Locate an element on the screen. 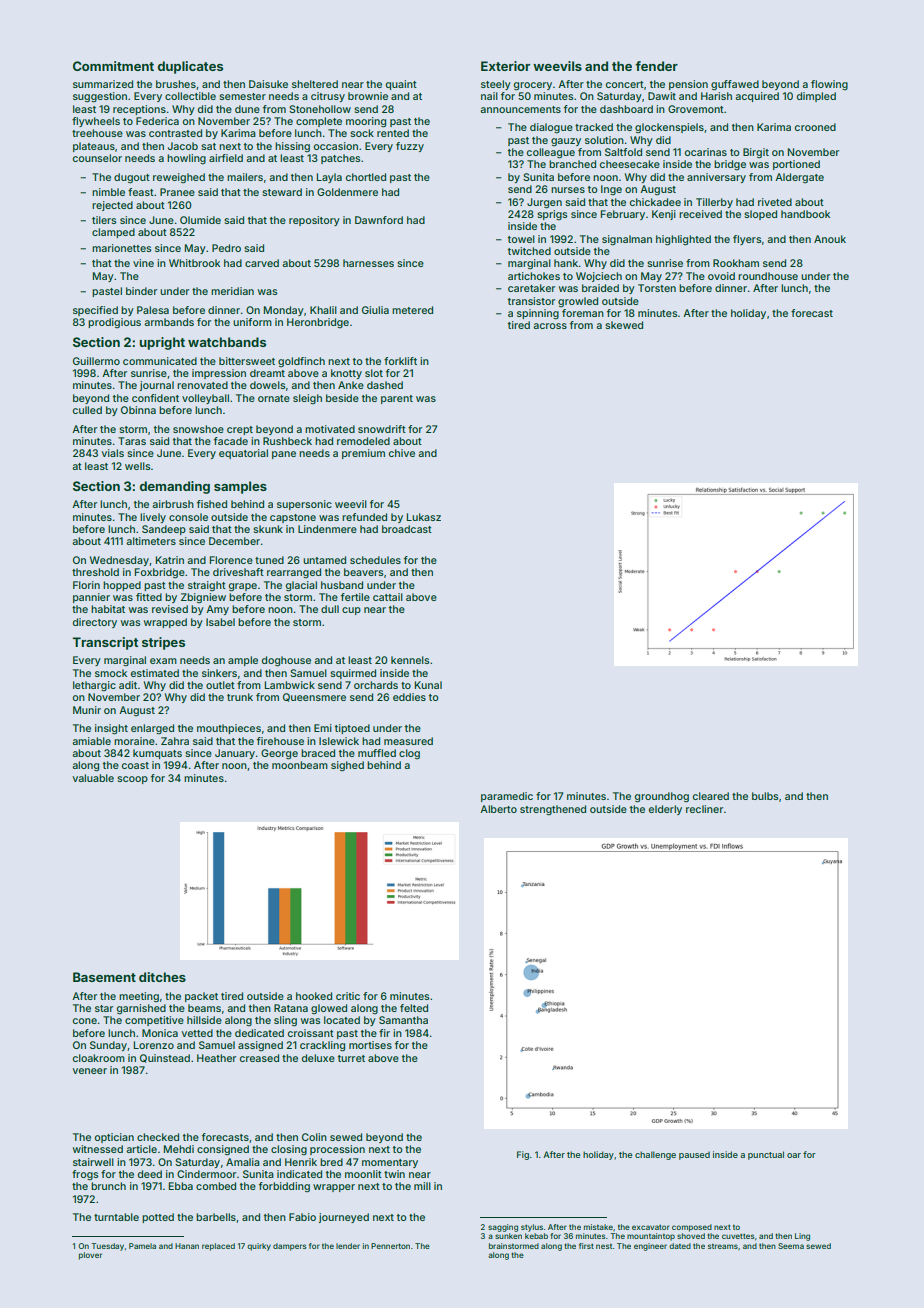  counselor is located at coordinates (97, 158).
